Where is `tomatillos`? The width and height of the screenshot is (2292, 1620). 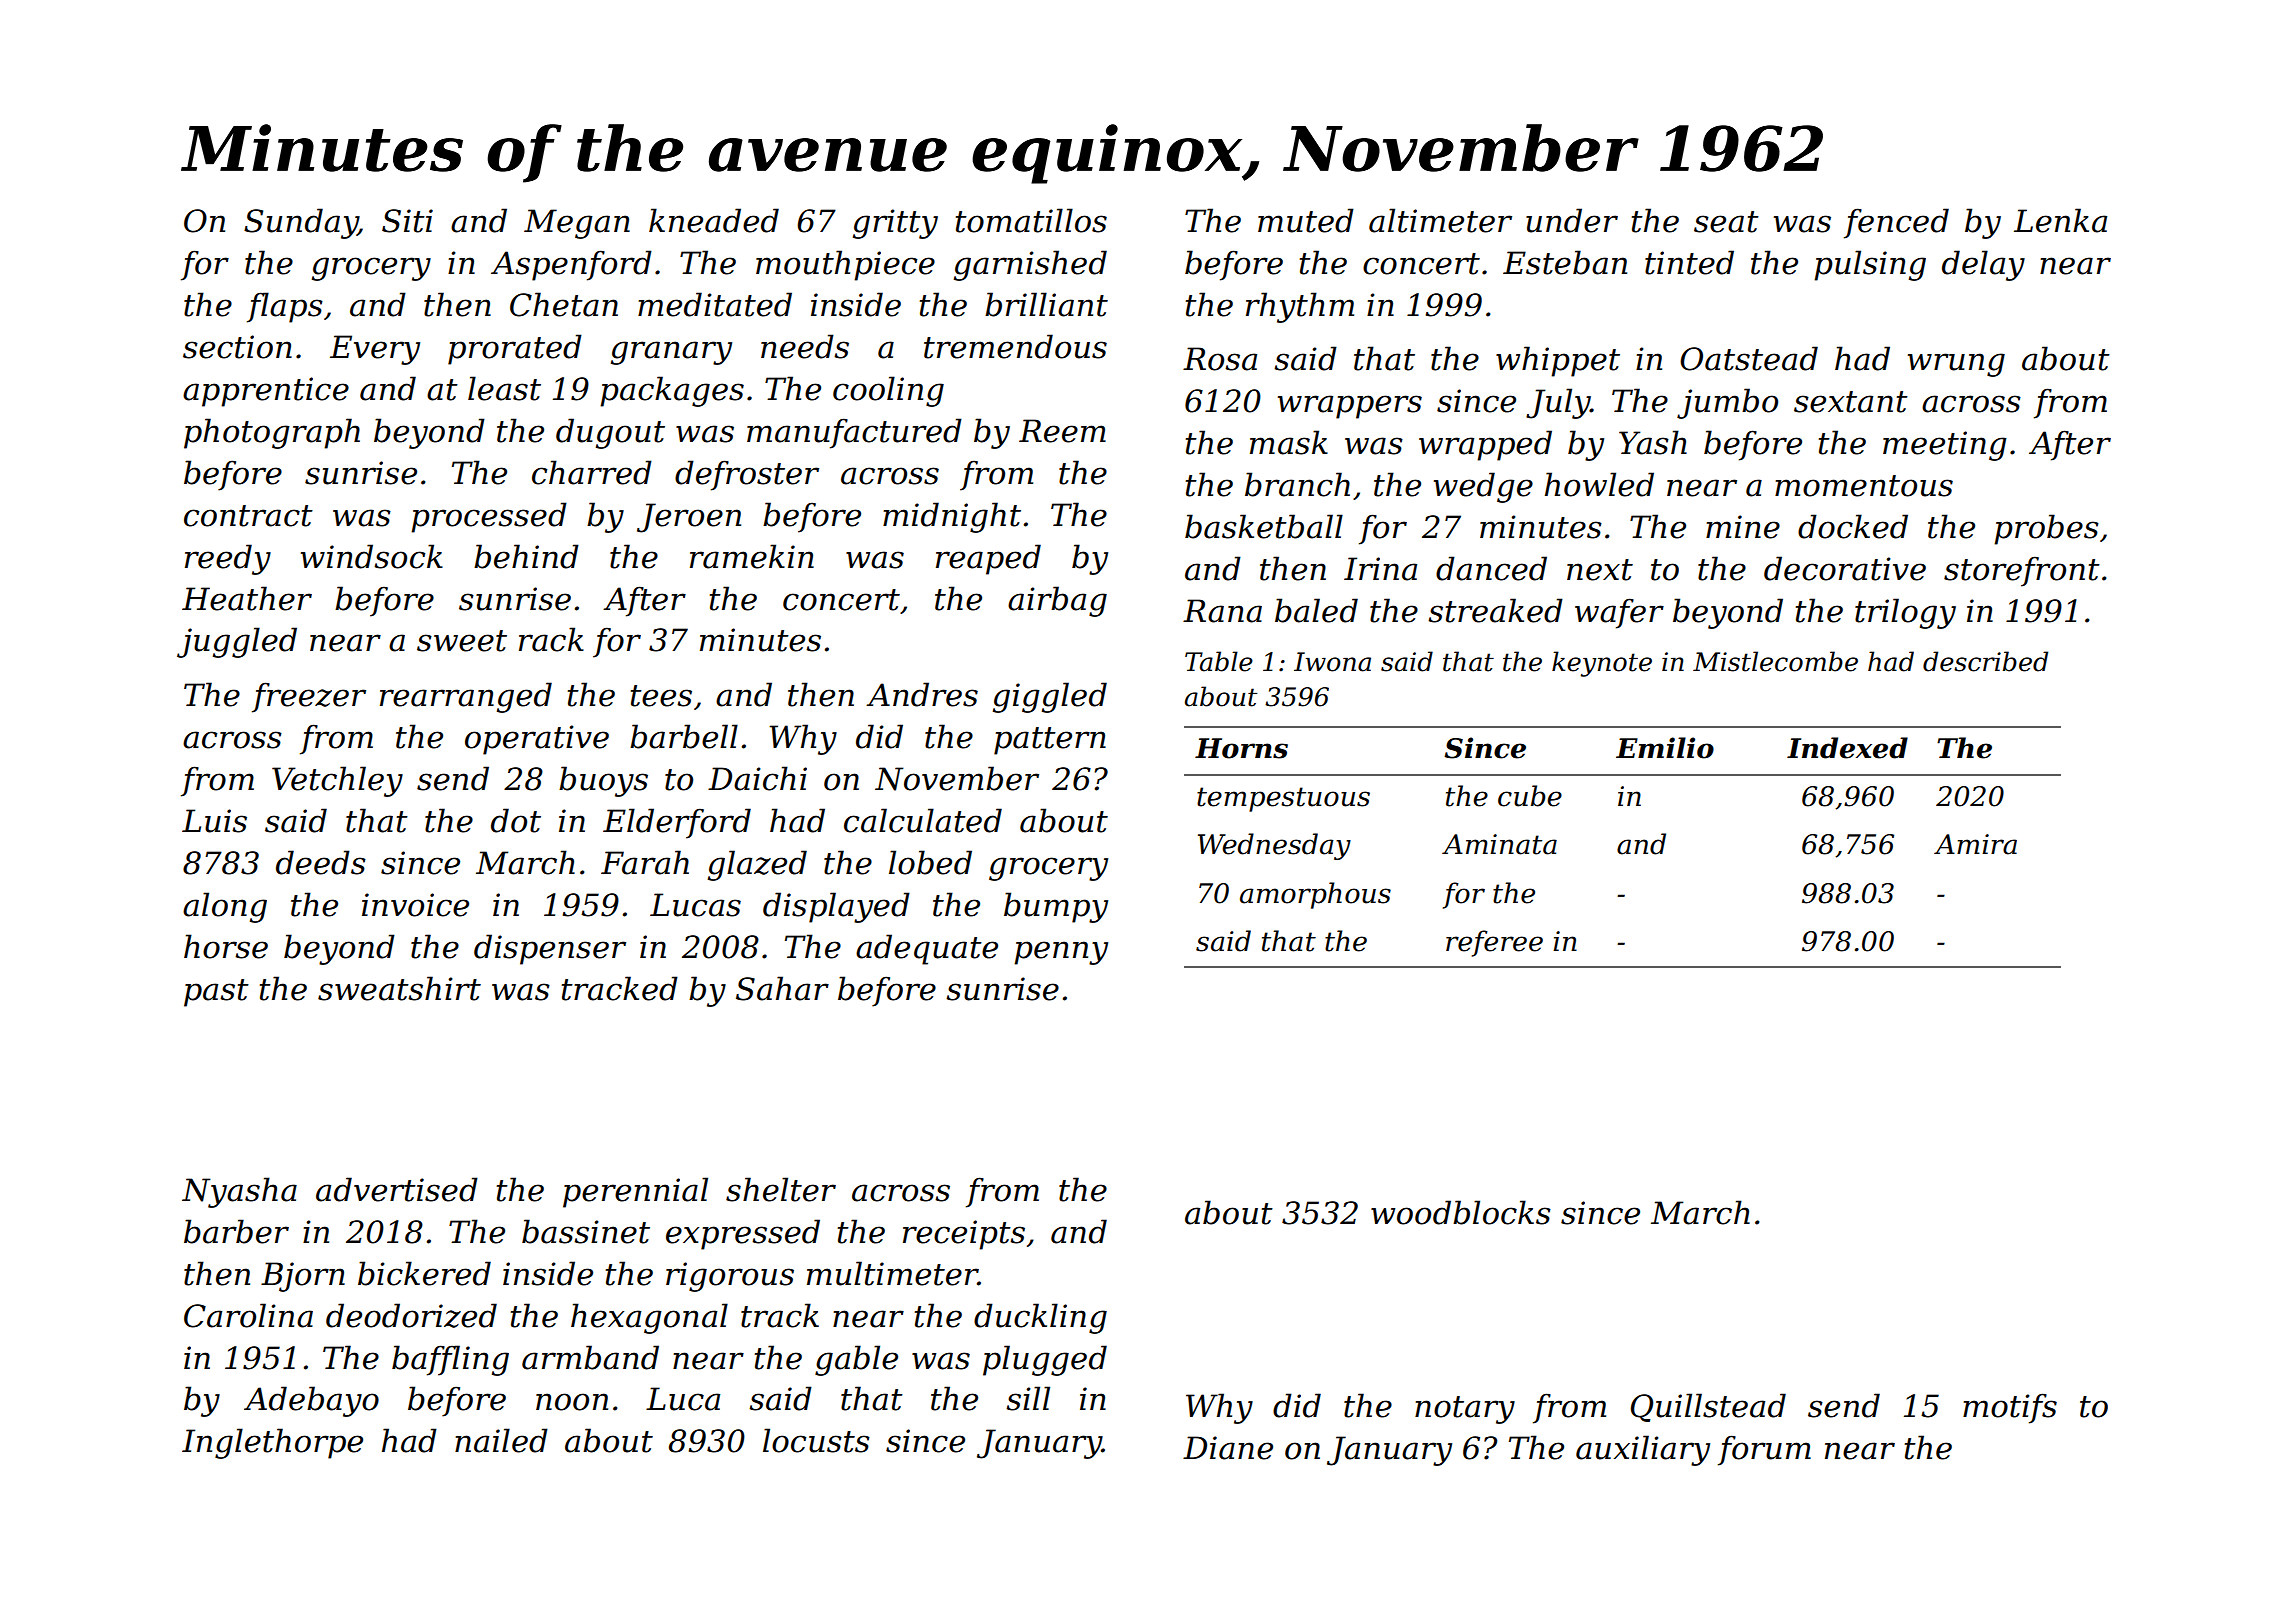 tomatillos is located at coordinates (1031, 220).
